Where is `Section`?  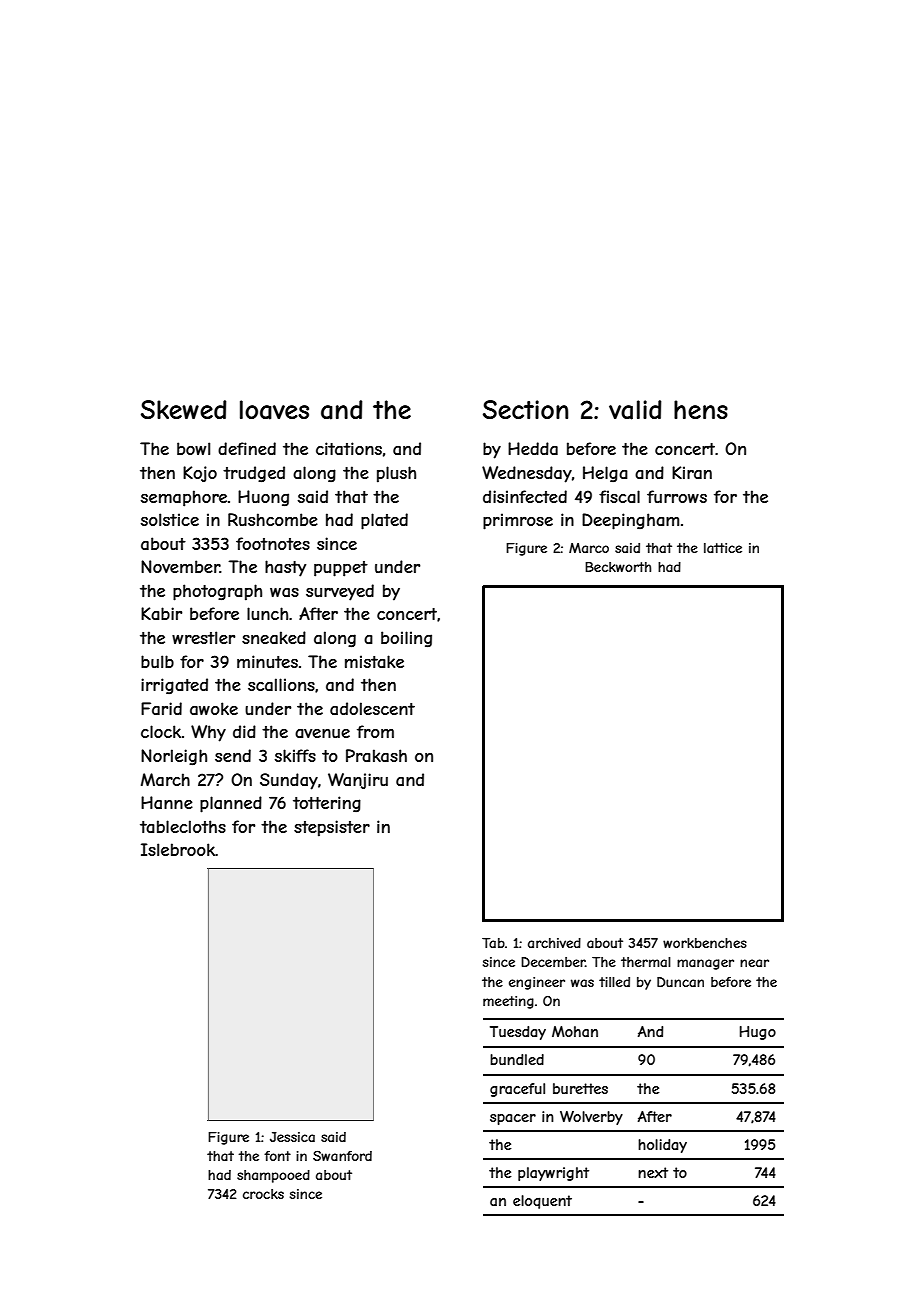 Section is located at coordinates (525, 409).
